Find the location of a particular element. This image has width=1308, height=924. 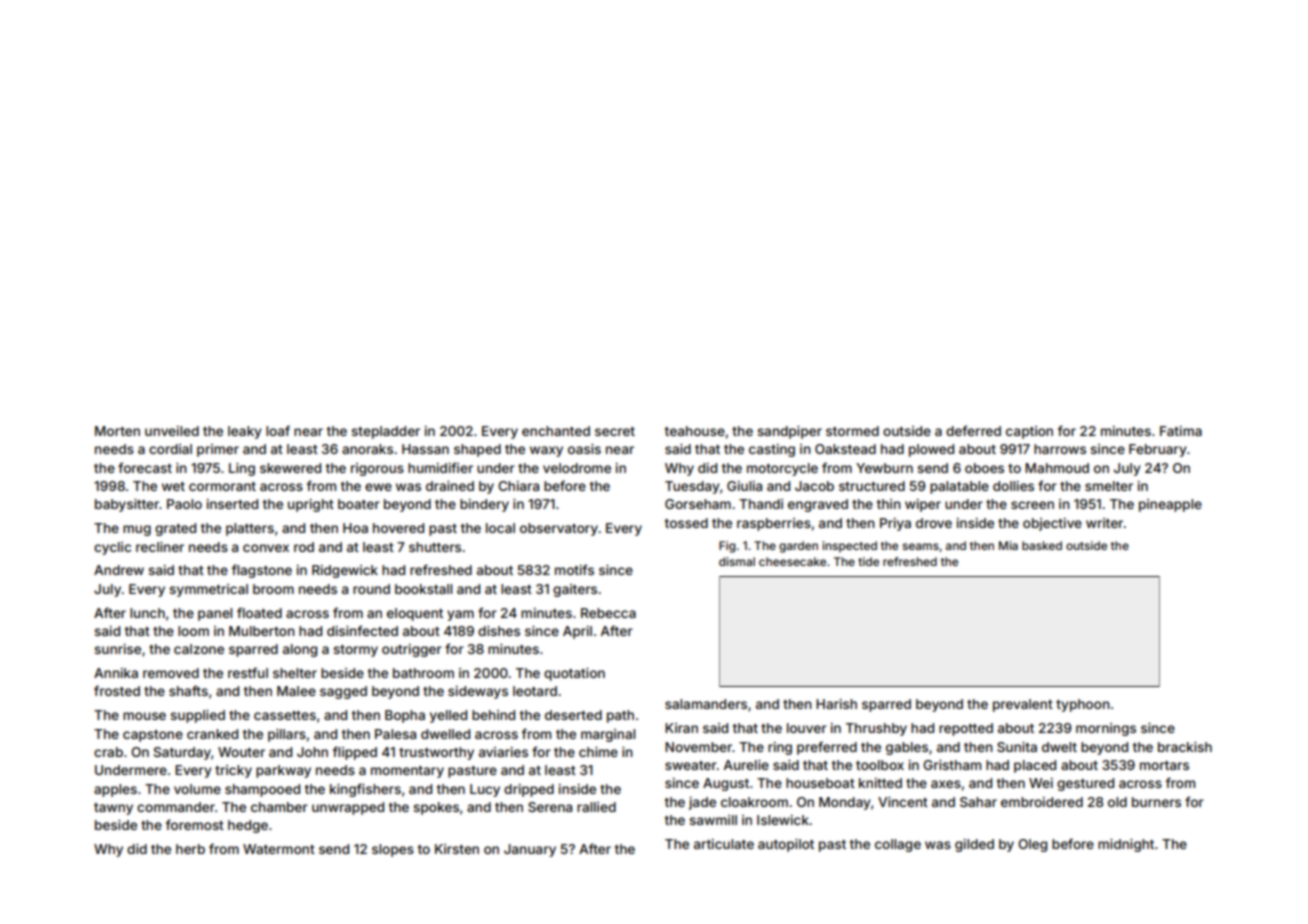

tide is located at coordinates (868, 561).
